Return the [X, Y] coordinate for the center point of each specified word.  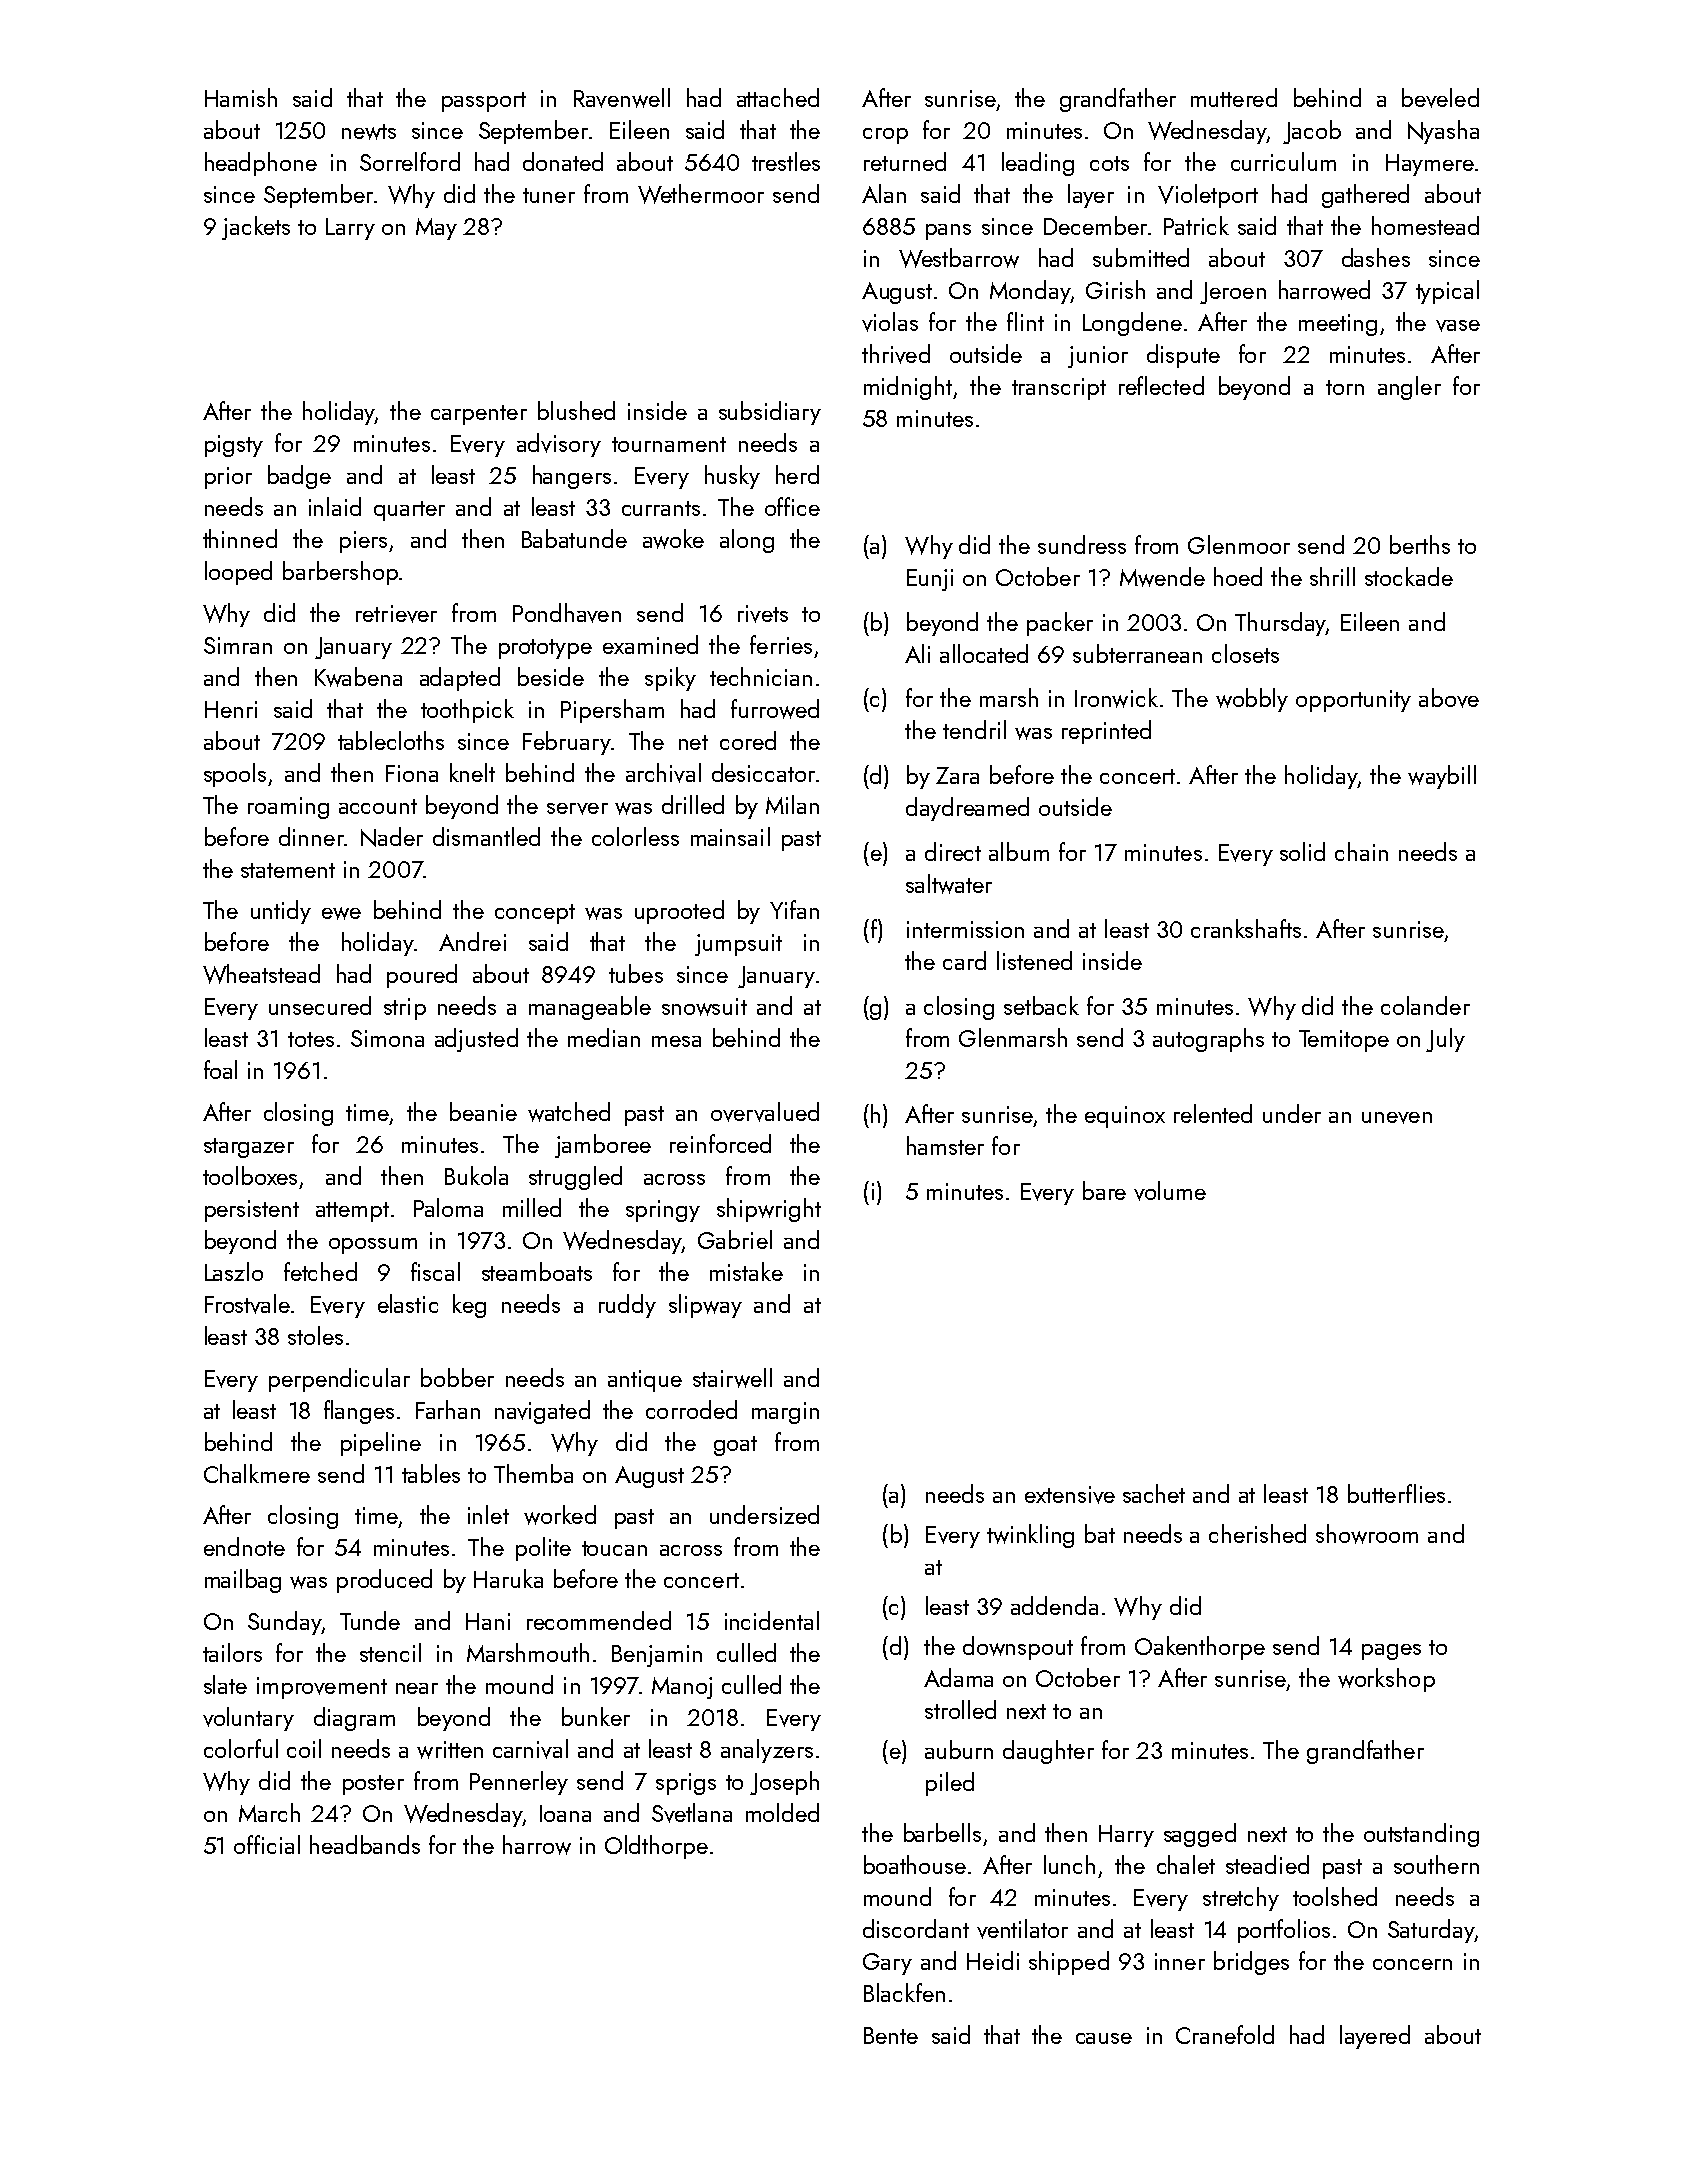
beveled [1440, 98]
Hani [488, 1621]
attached [778, 97]
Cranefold [1225, 2034]
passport [484, 102]
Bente [891, 2035]
